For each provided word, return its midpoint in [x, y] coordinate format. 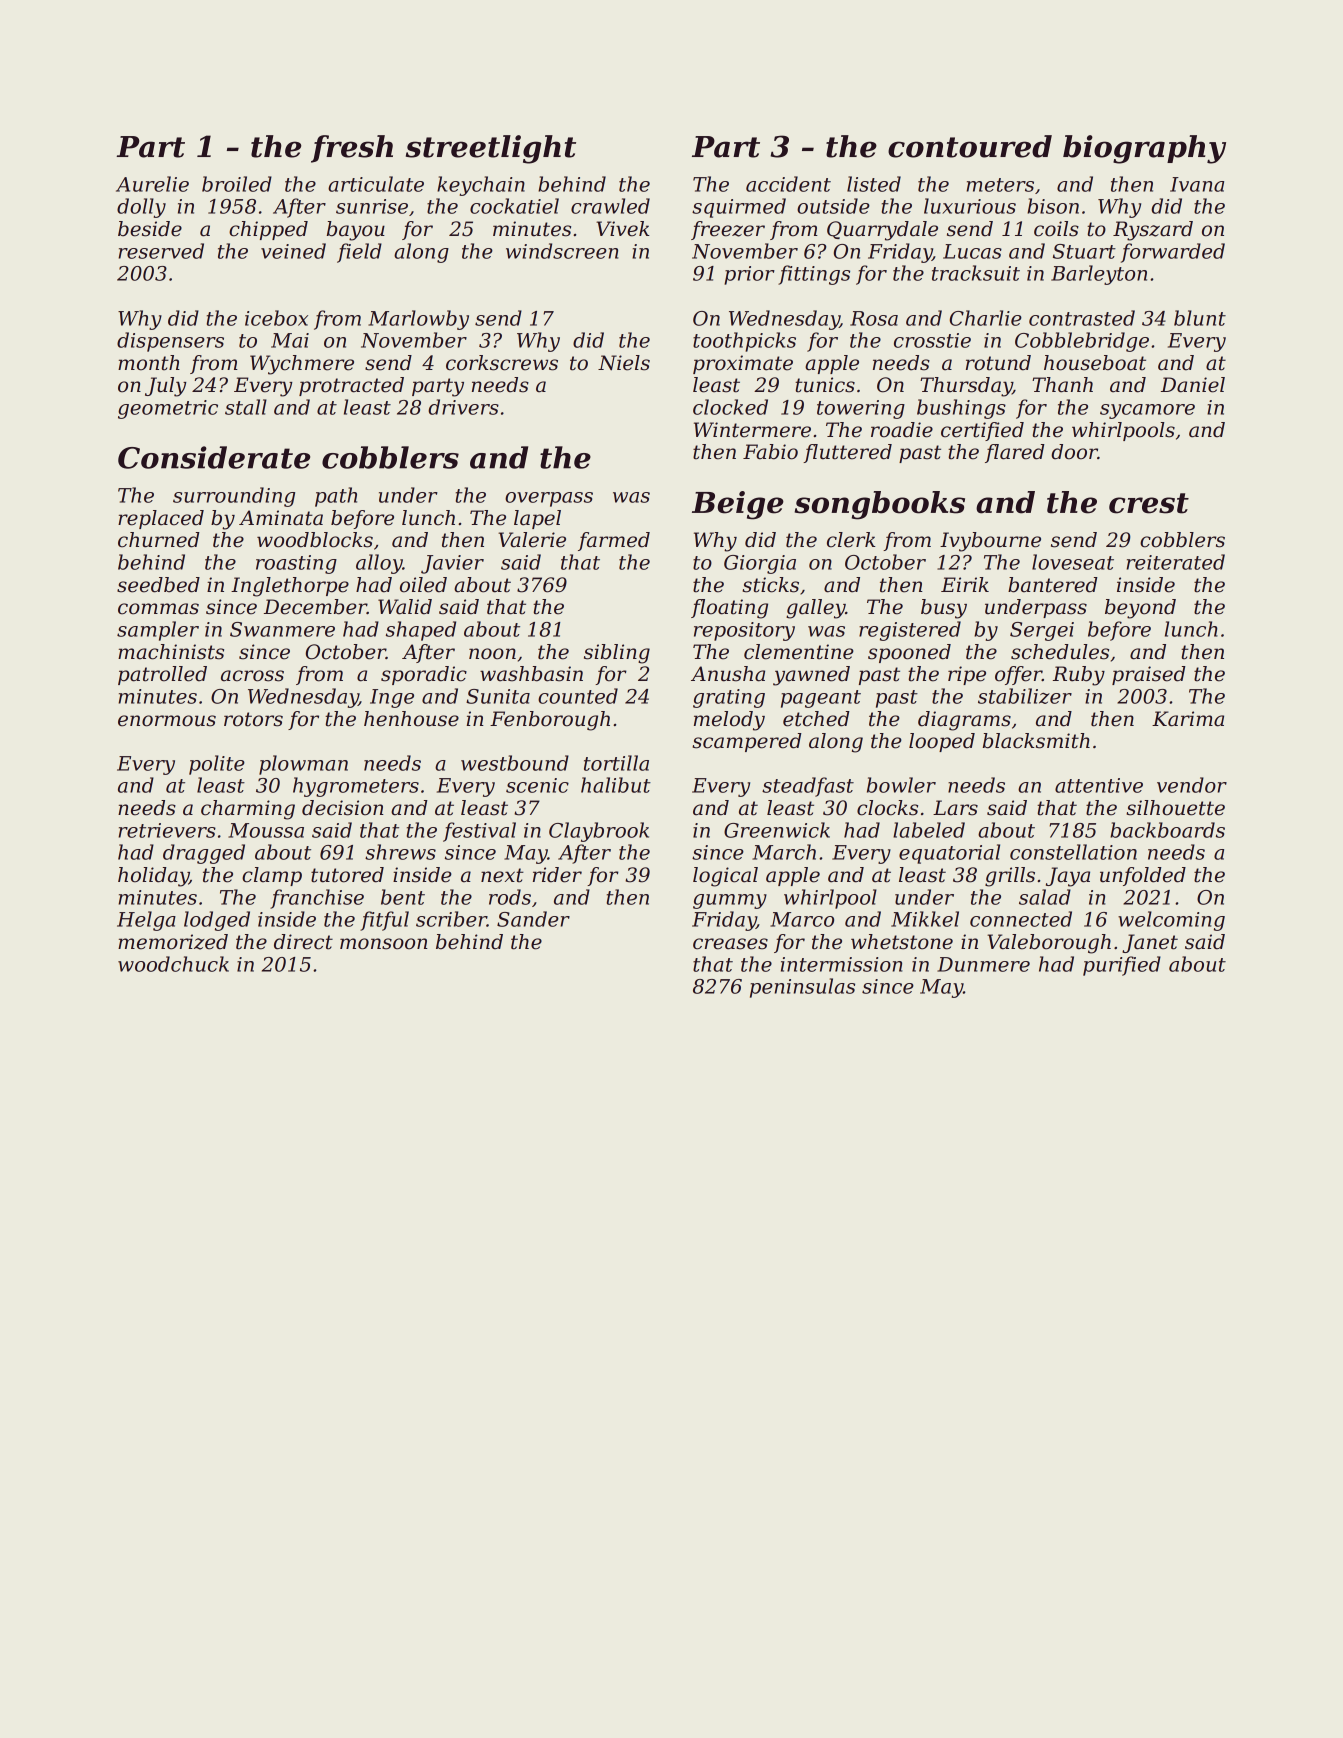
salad [1045, 897]
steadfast [808, 787]
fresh [352, 149]
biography [1144, 149]
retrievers [167, 830]
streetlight [491, 149]
